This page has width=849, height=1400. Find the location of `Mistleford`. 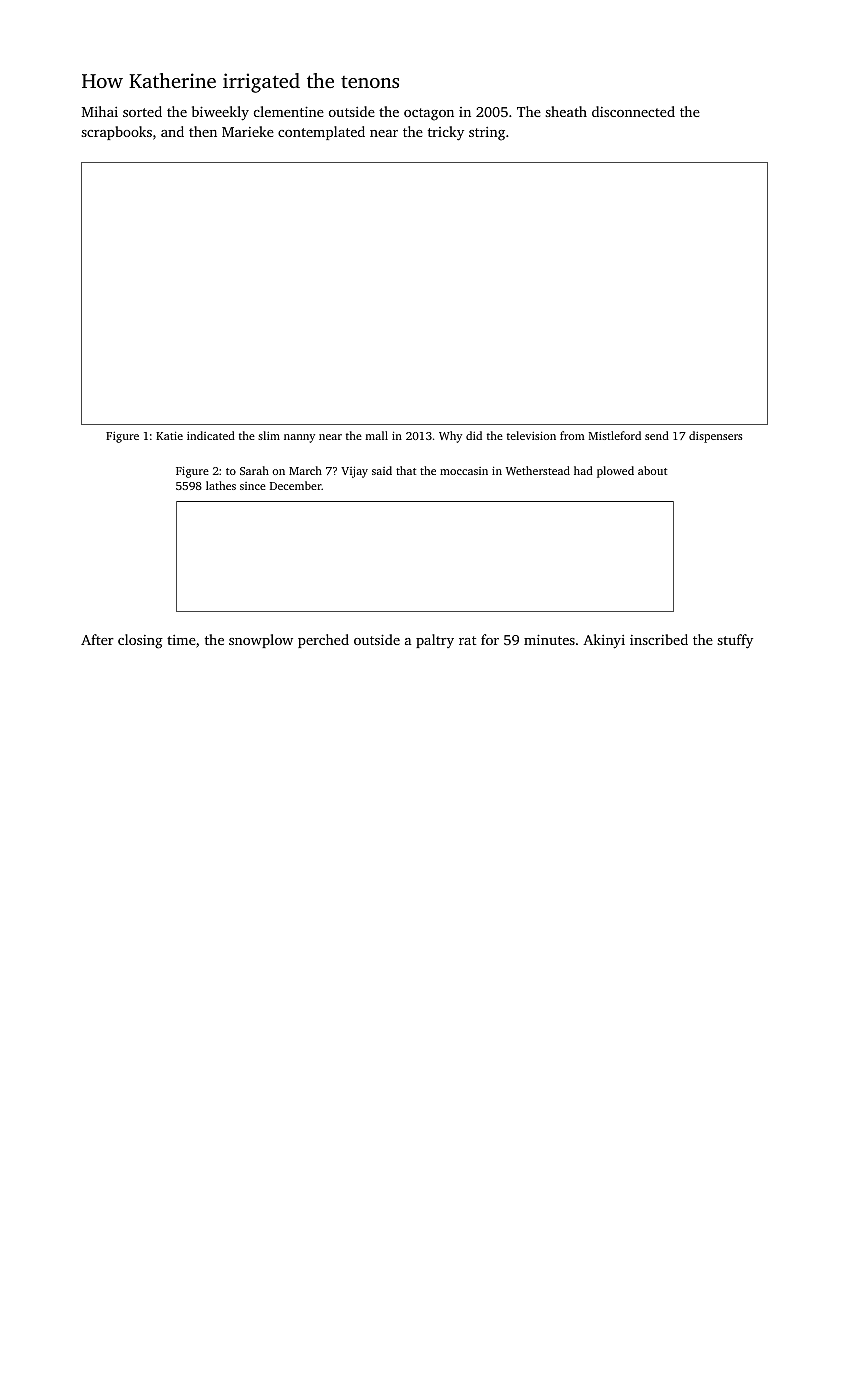

Mistleford is located at coordinates (615, 435).
